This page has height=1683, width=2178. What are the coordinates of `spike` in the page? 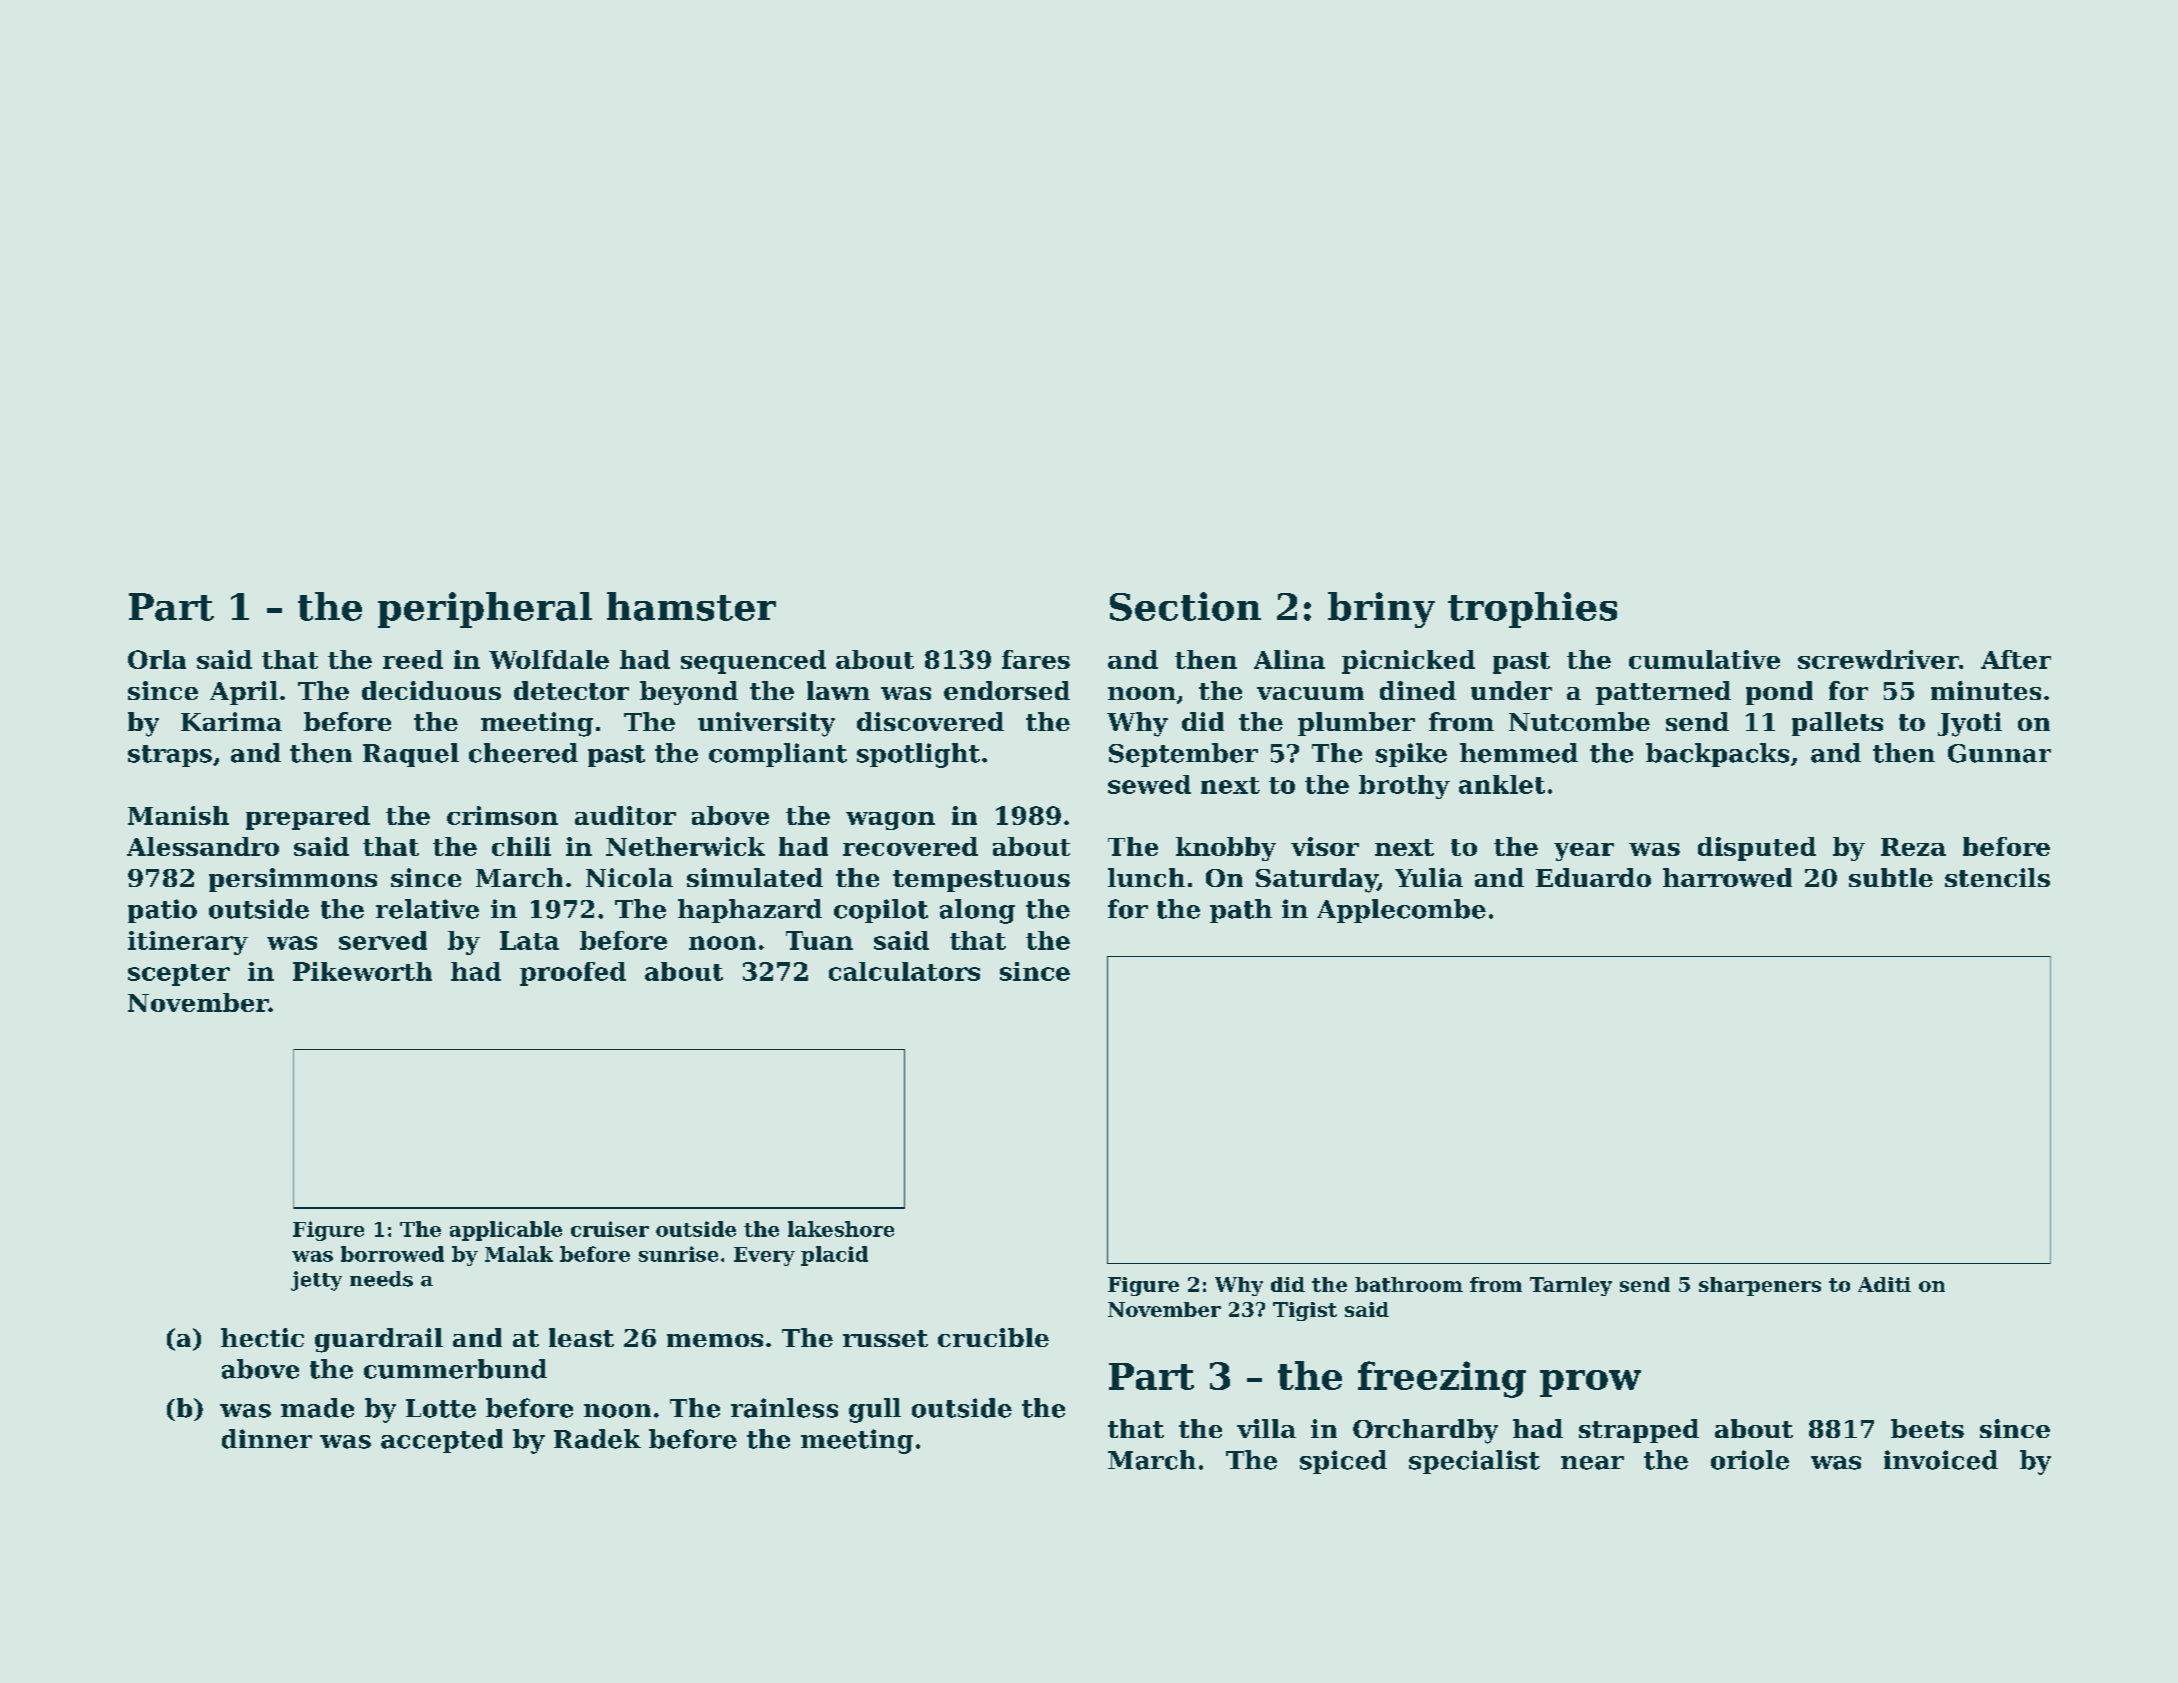 It's located at (1411, 755).
